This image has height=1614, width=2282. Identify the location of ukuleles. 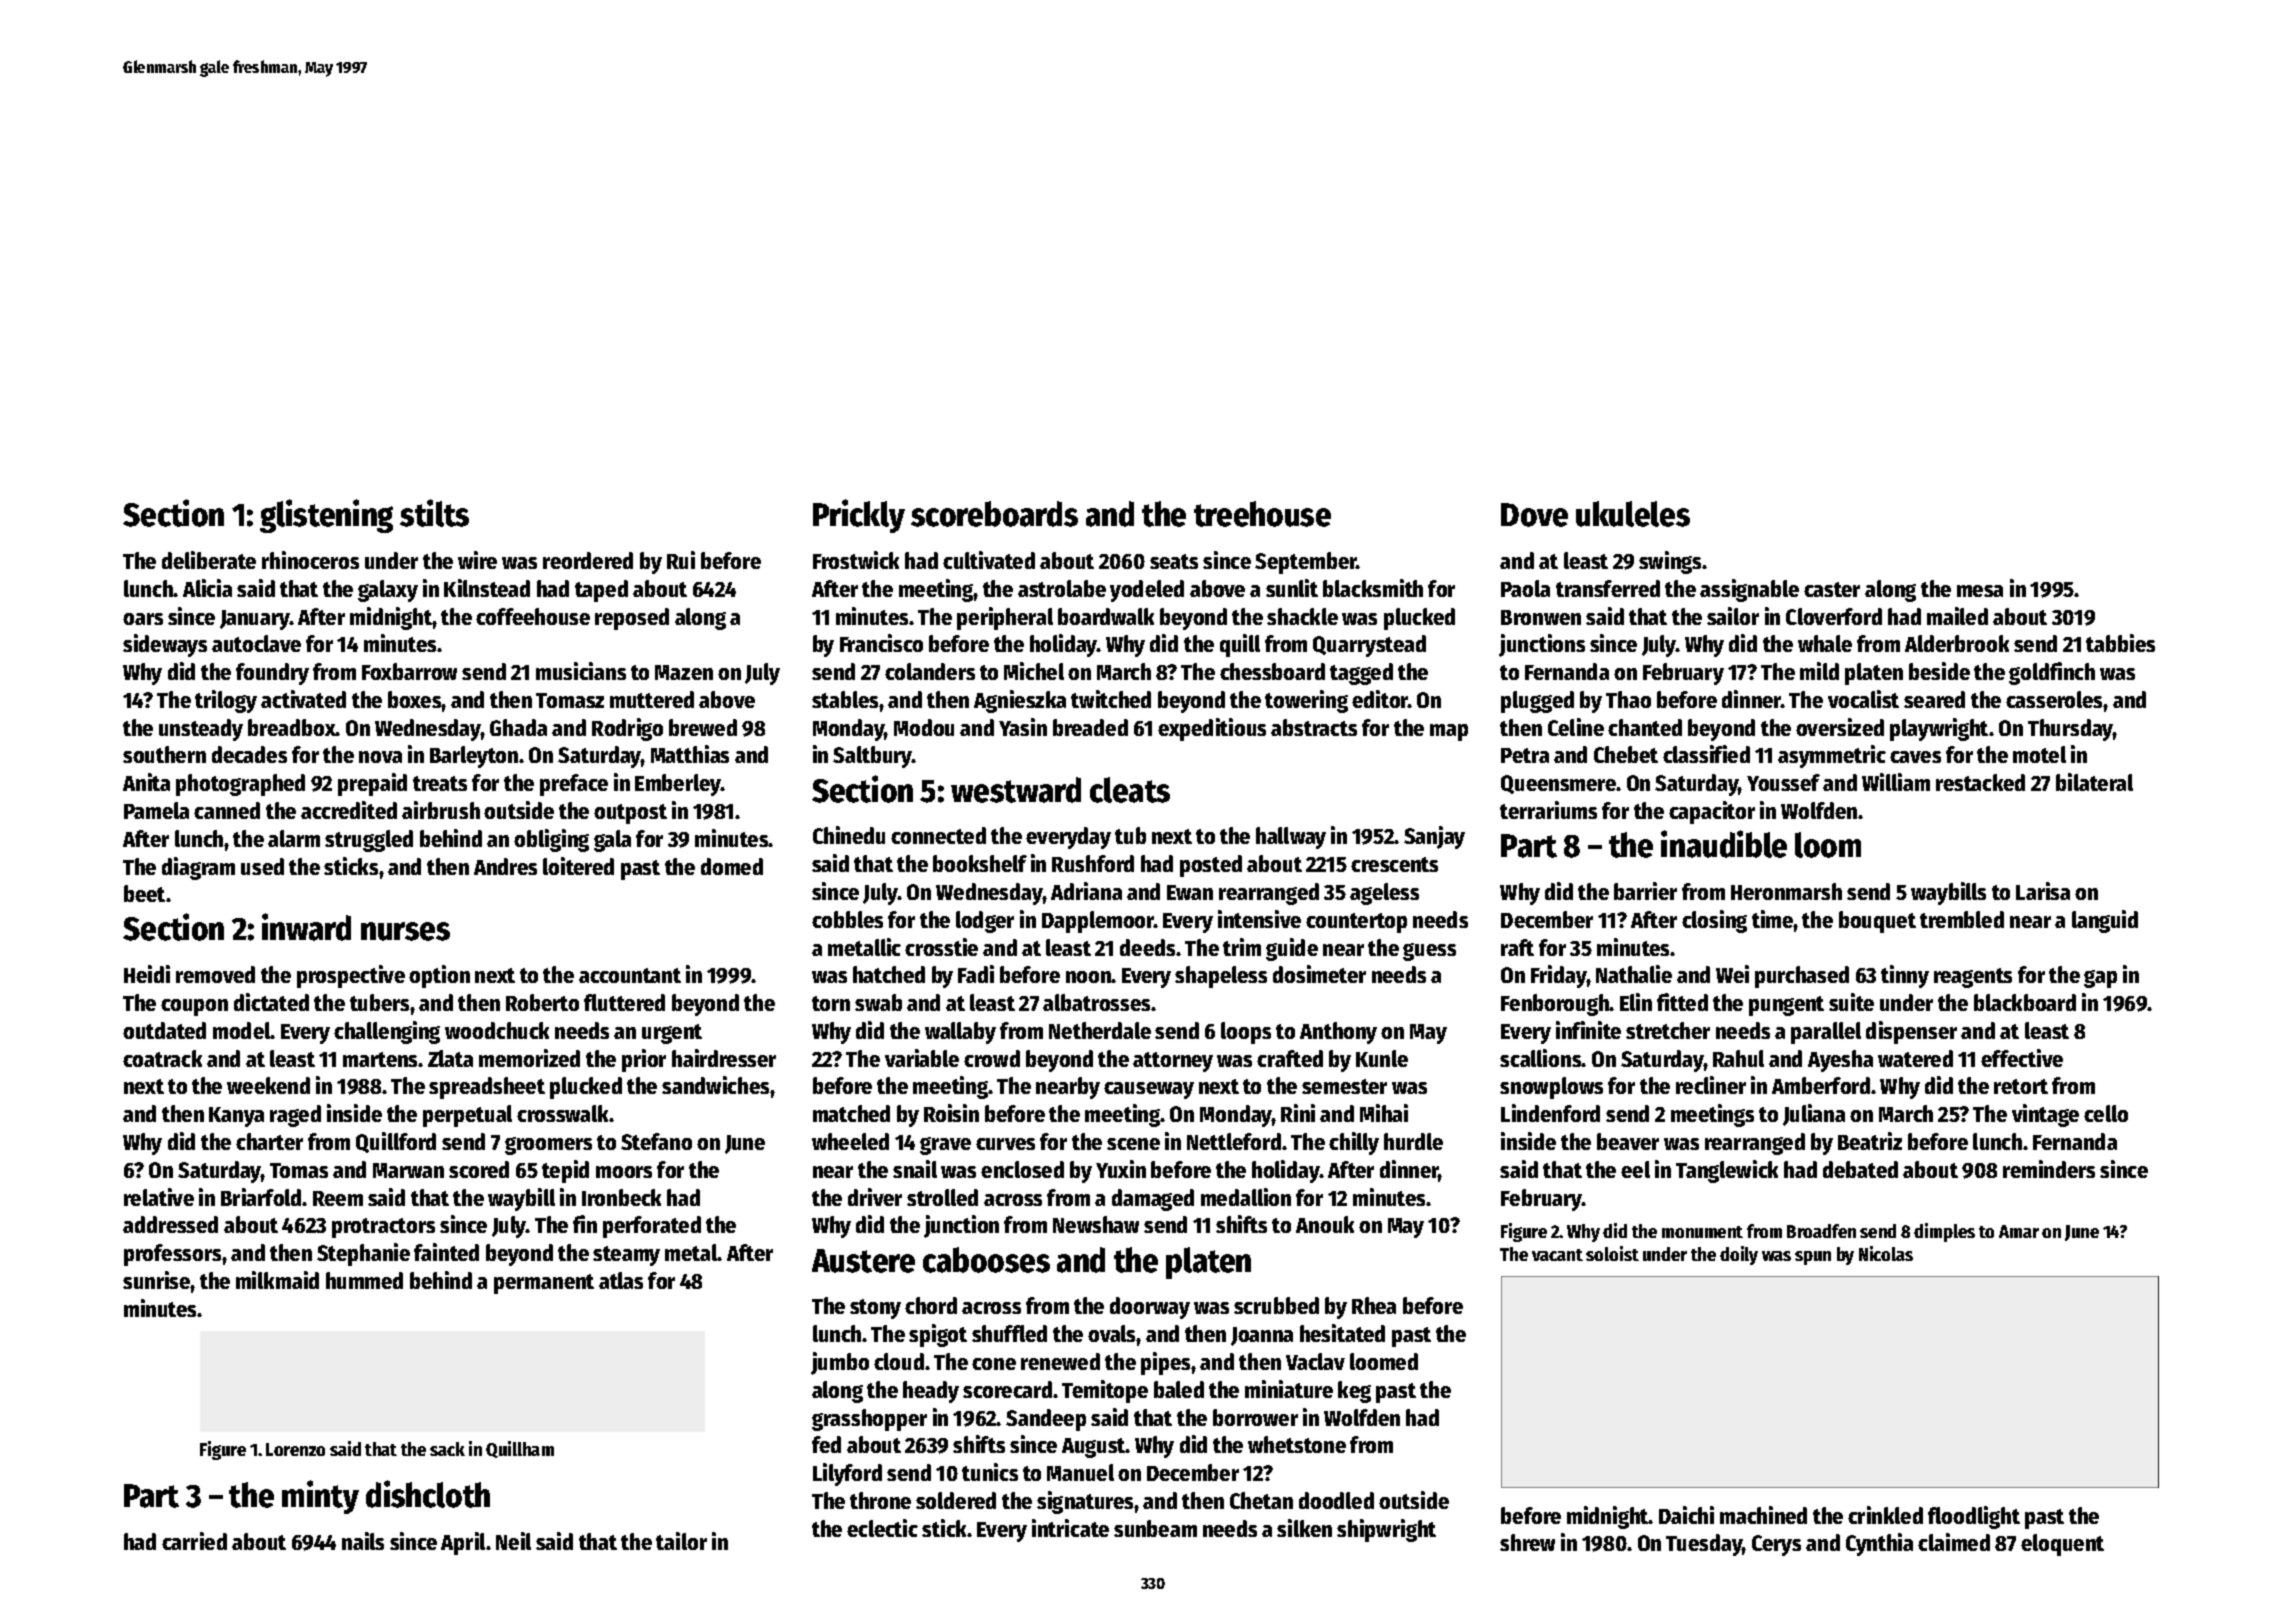
(1633, 514).
